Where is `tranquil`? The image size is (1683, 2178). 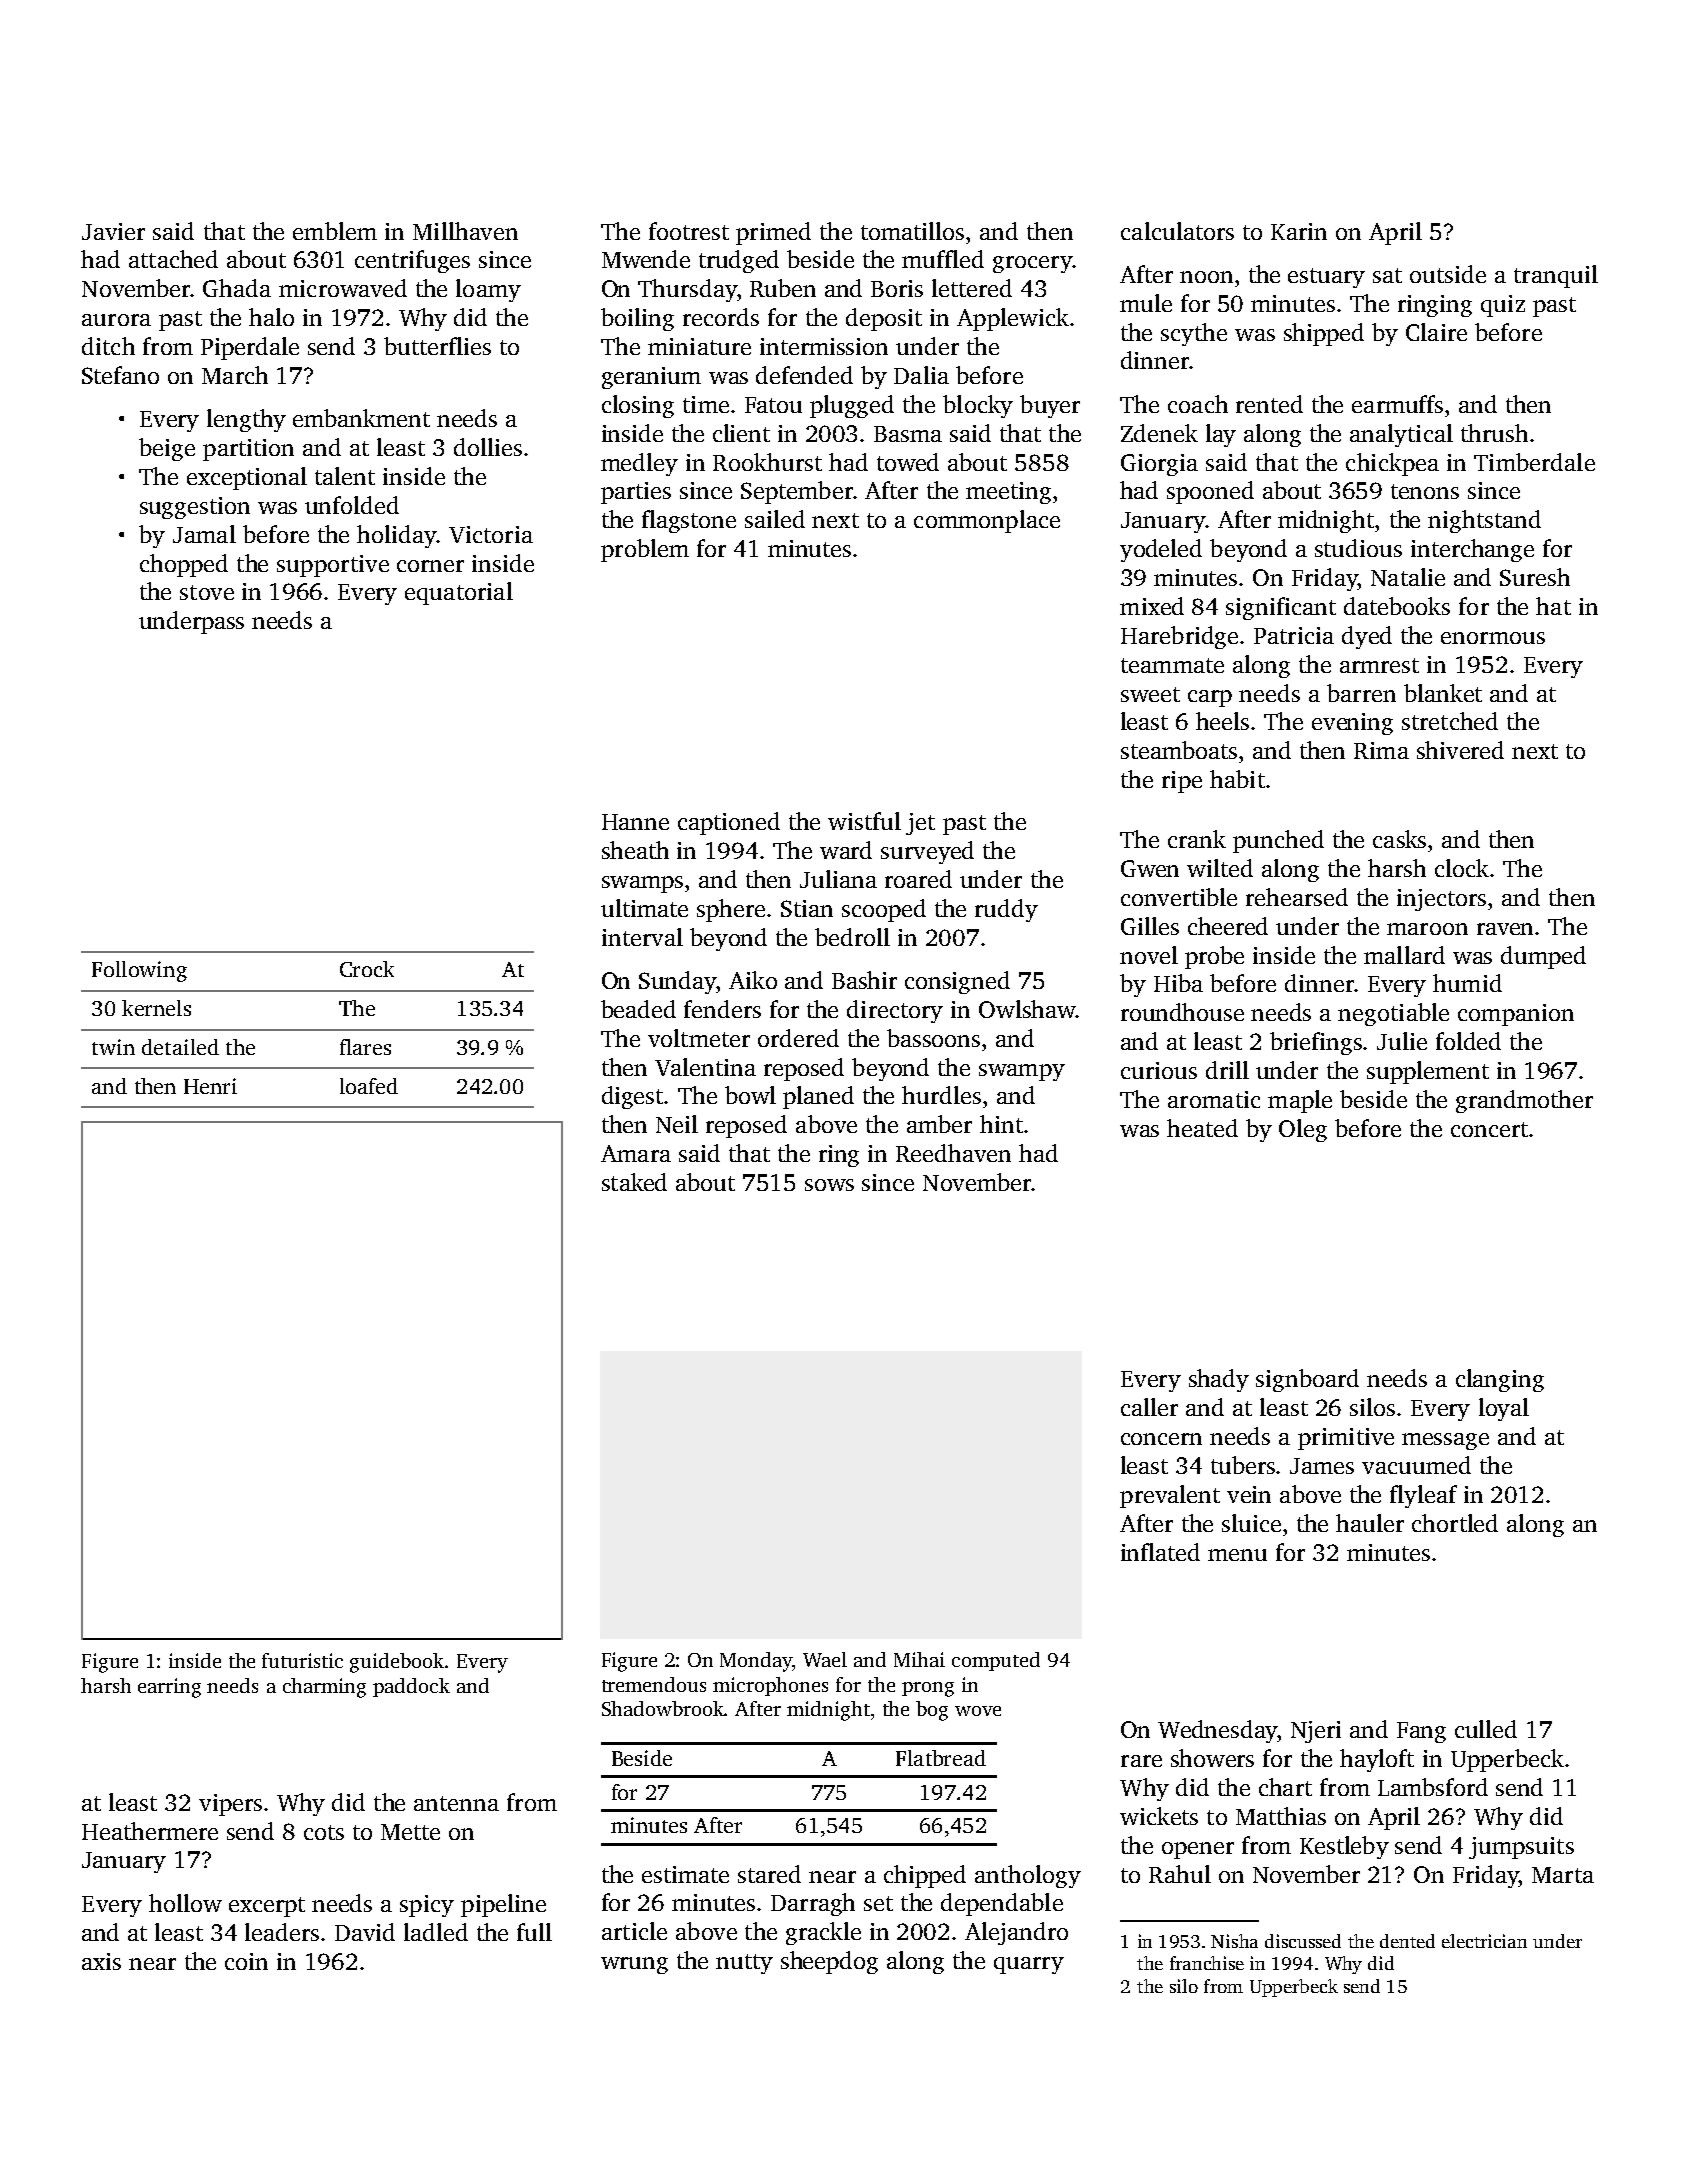 tranquil is located at coordinates (1556, 276).
